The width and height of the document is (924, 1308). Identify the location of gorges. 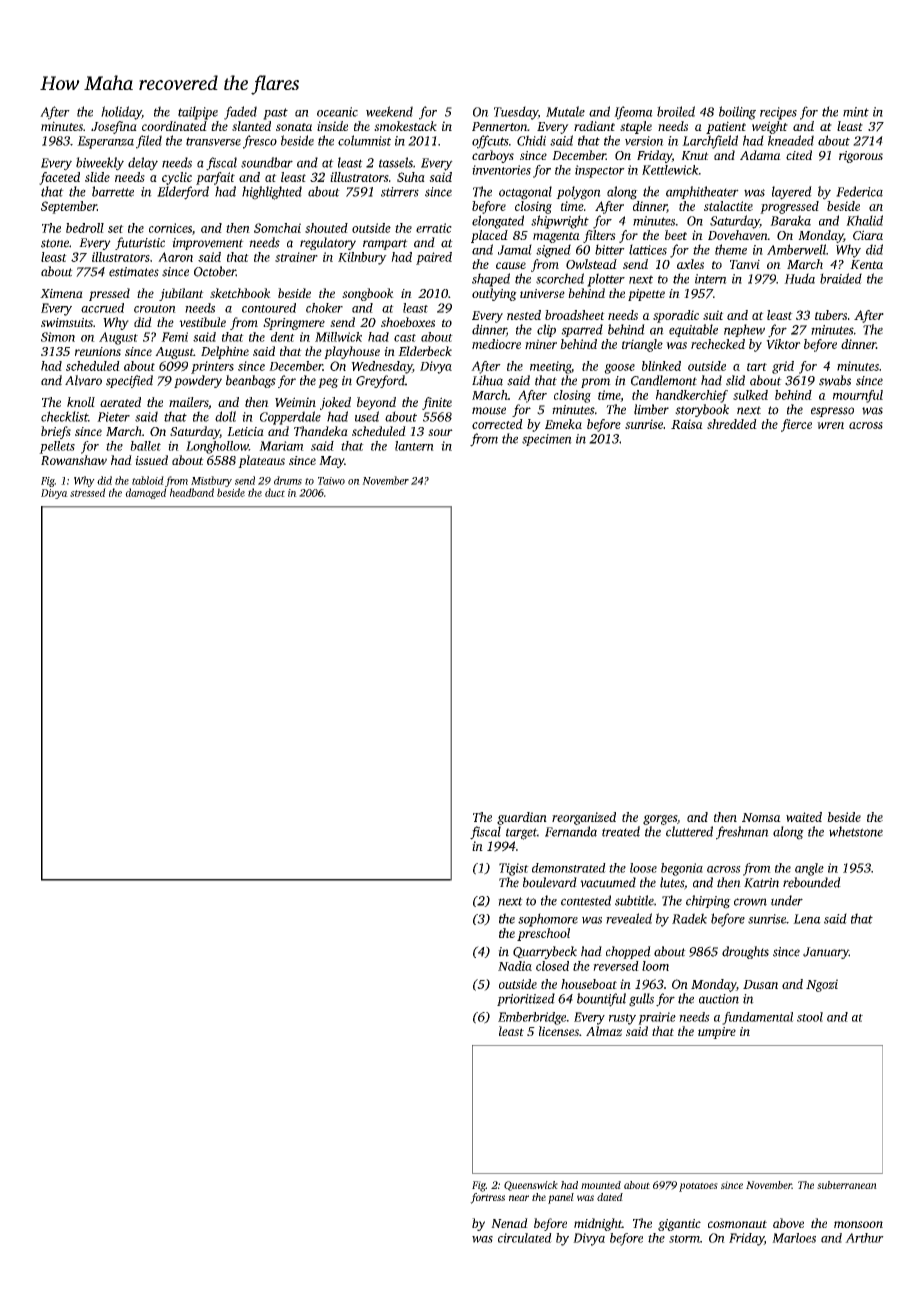
(660, 820).
